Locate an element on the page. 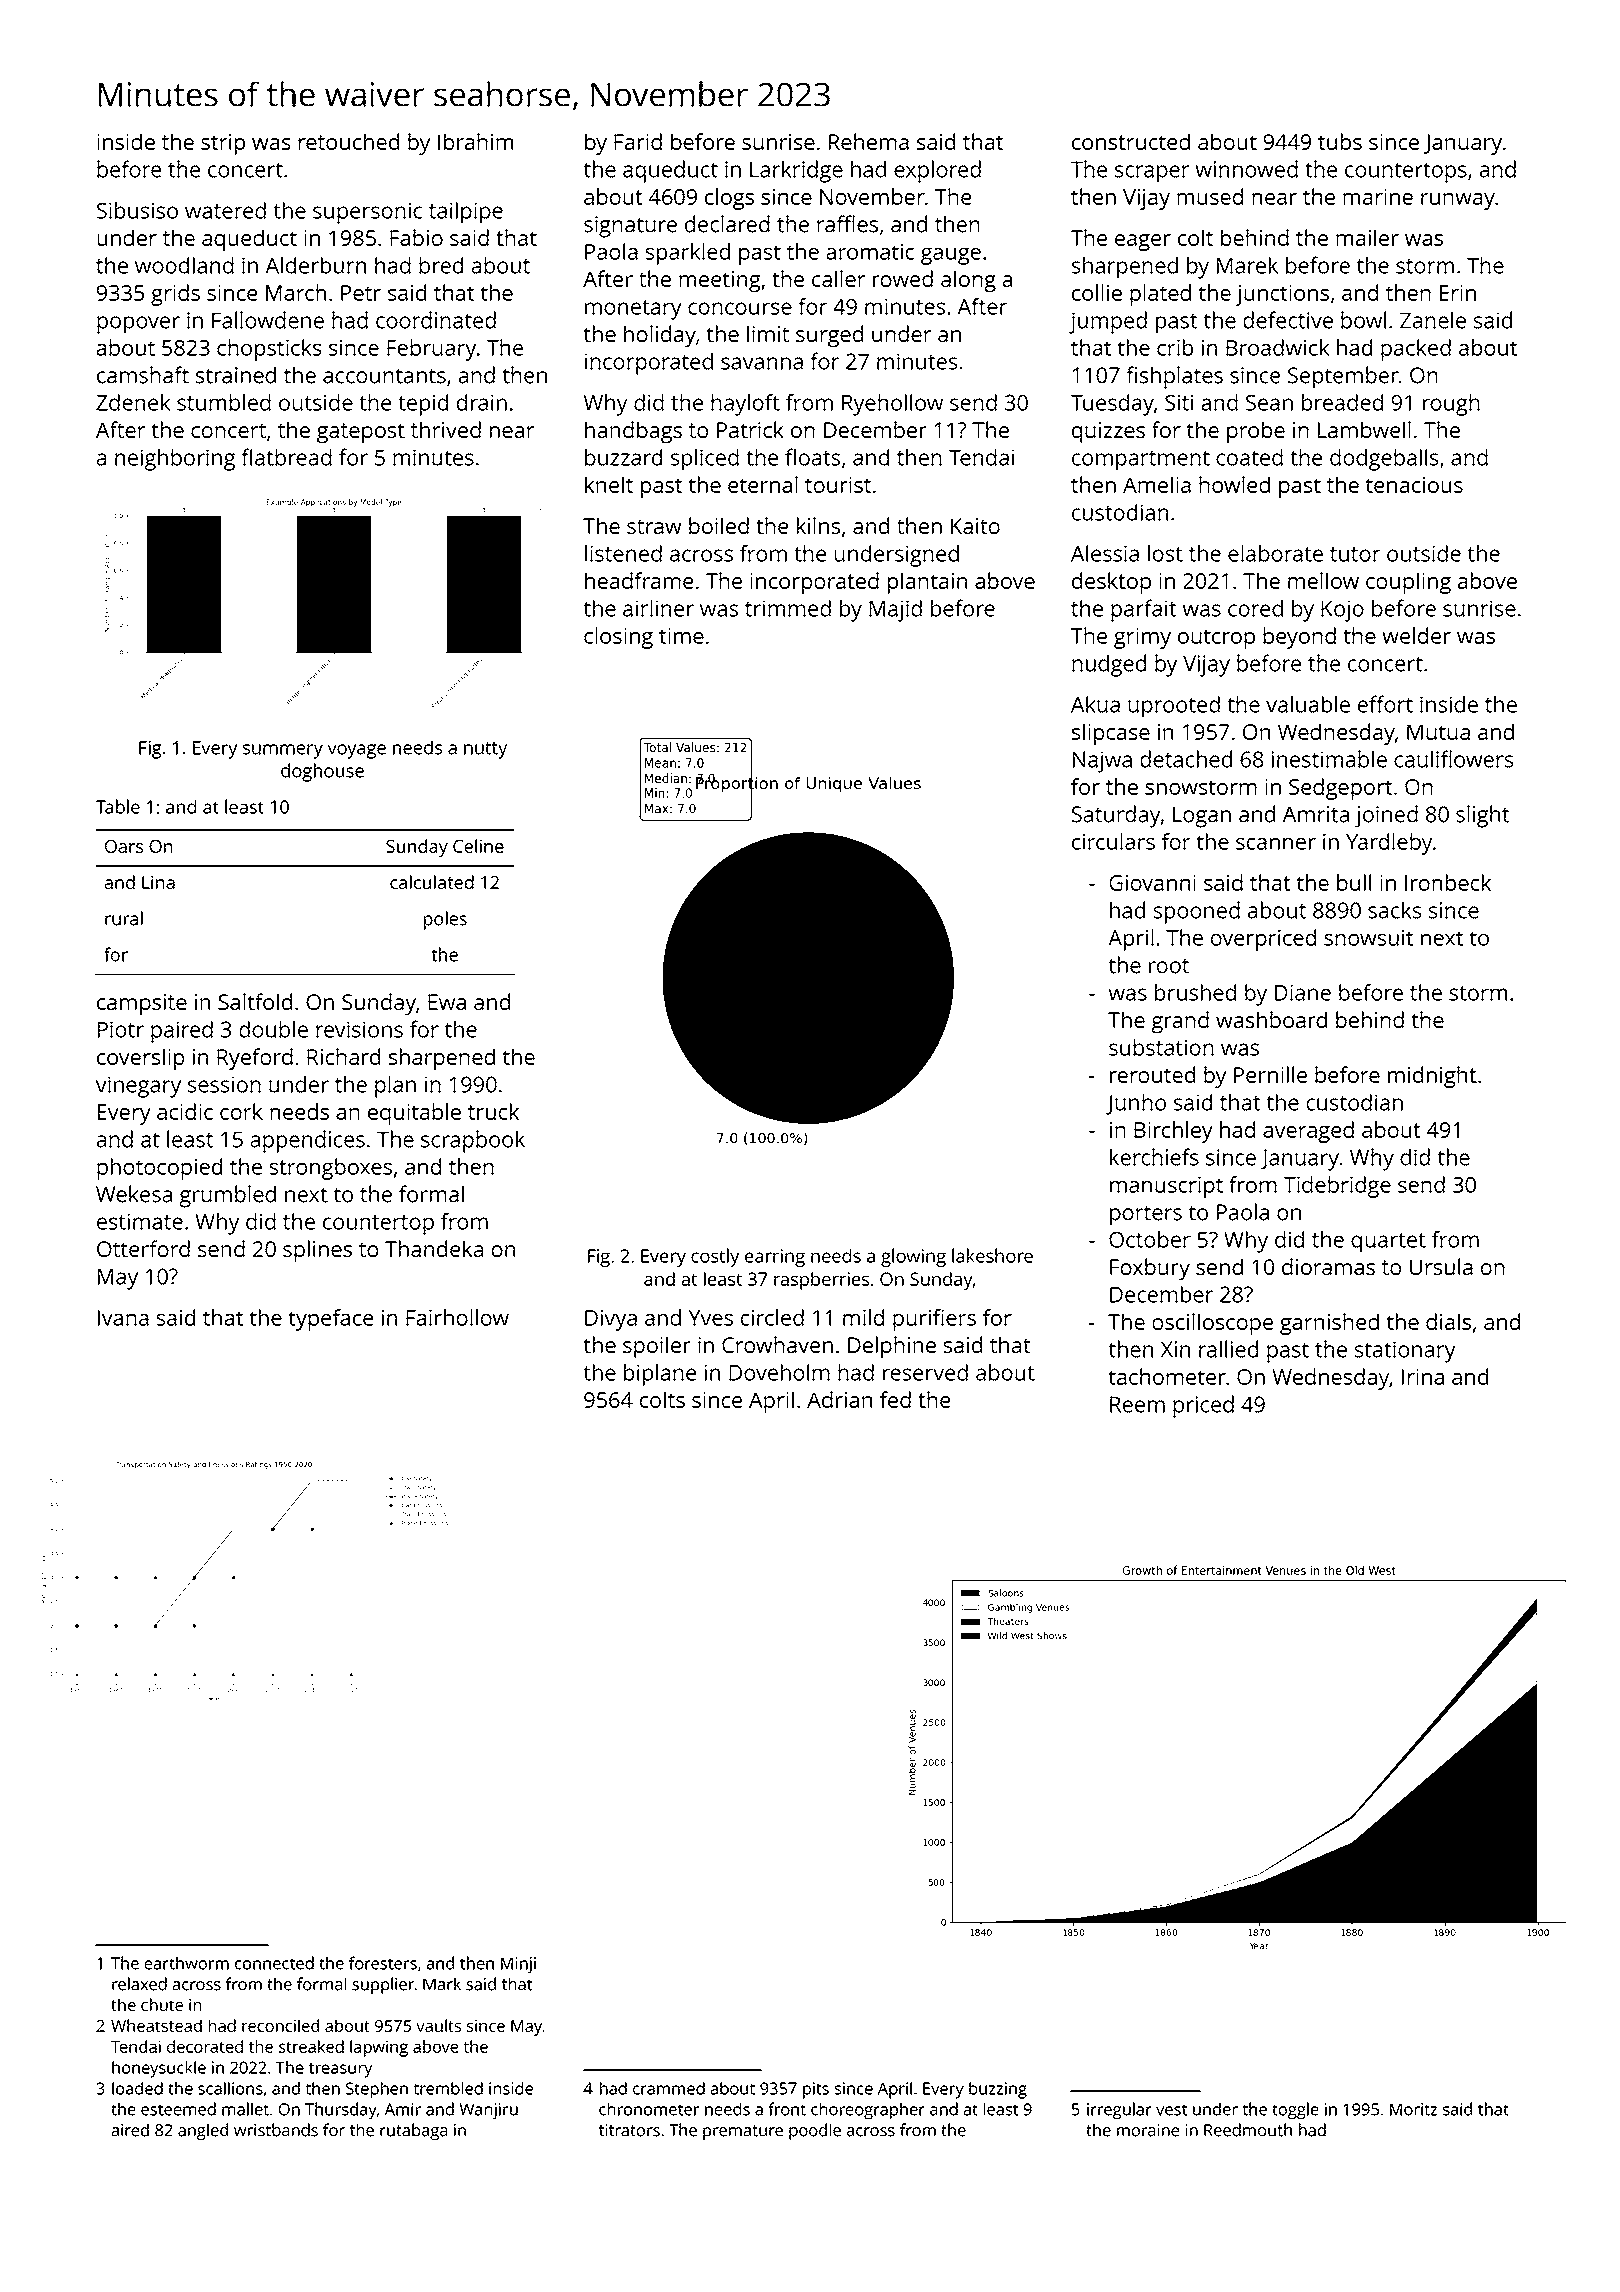  strip is located at coordinates (223, 144).
